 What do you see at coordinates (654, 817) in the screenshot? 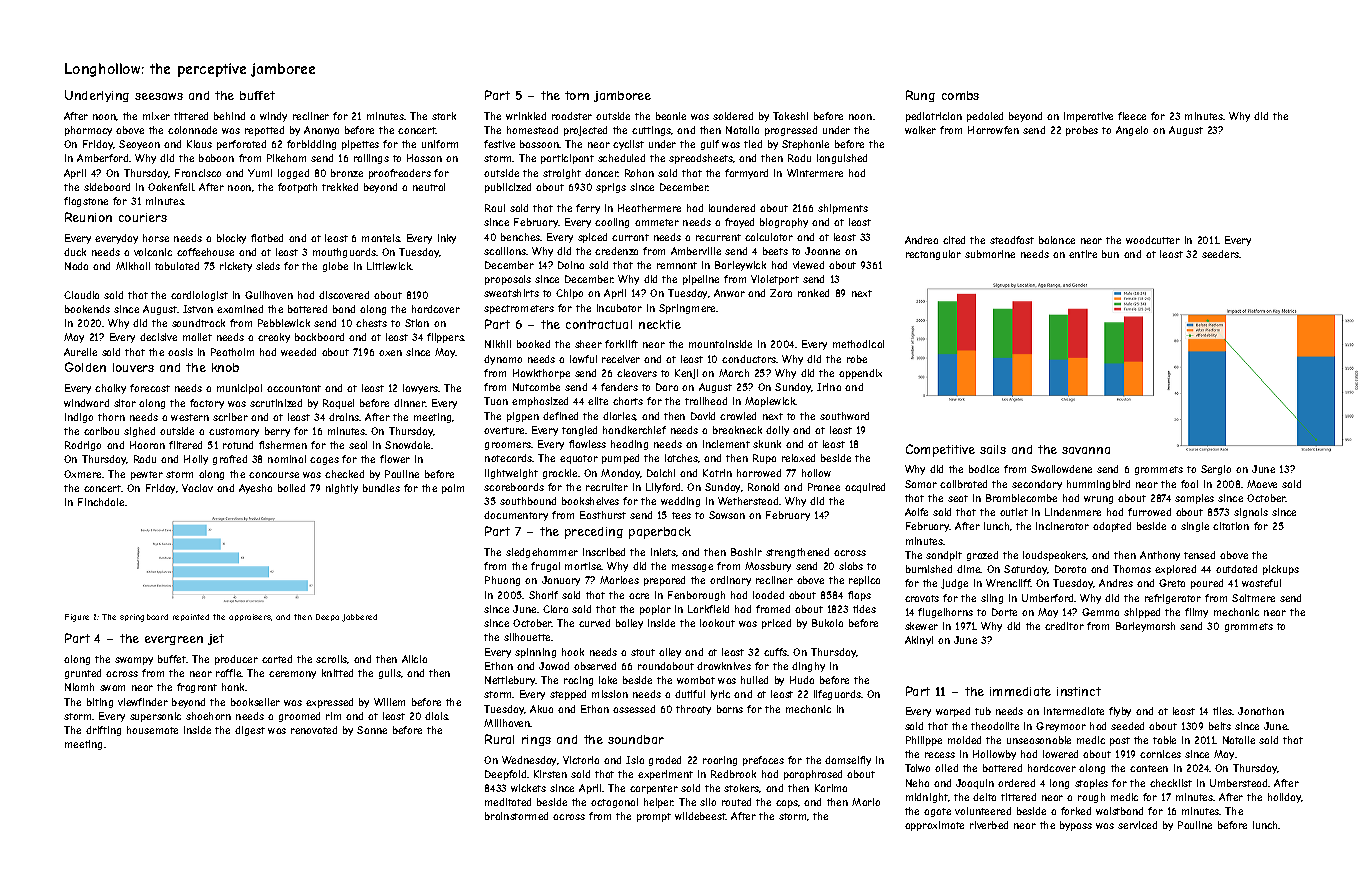
I see `prompt` at bounding box center [654, 817].
